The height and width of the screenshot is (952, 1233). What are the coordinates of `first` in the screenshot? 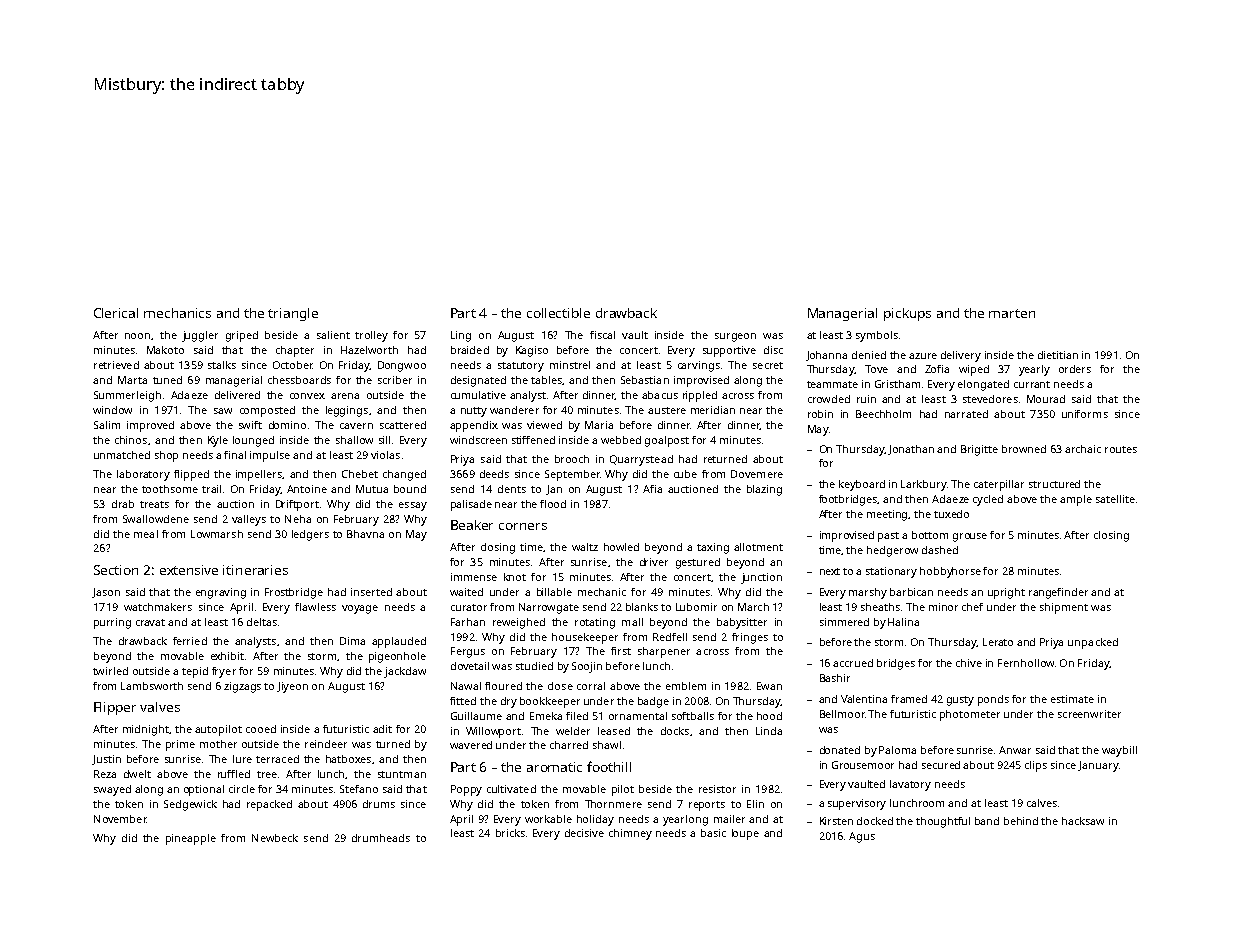 It's located at (621, 651).
